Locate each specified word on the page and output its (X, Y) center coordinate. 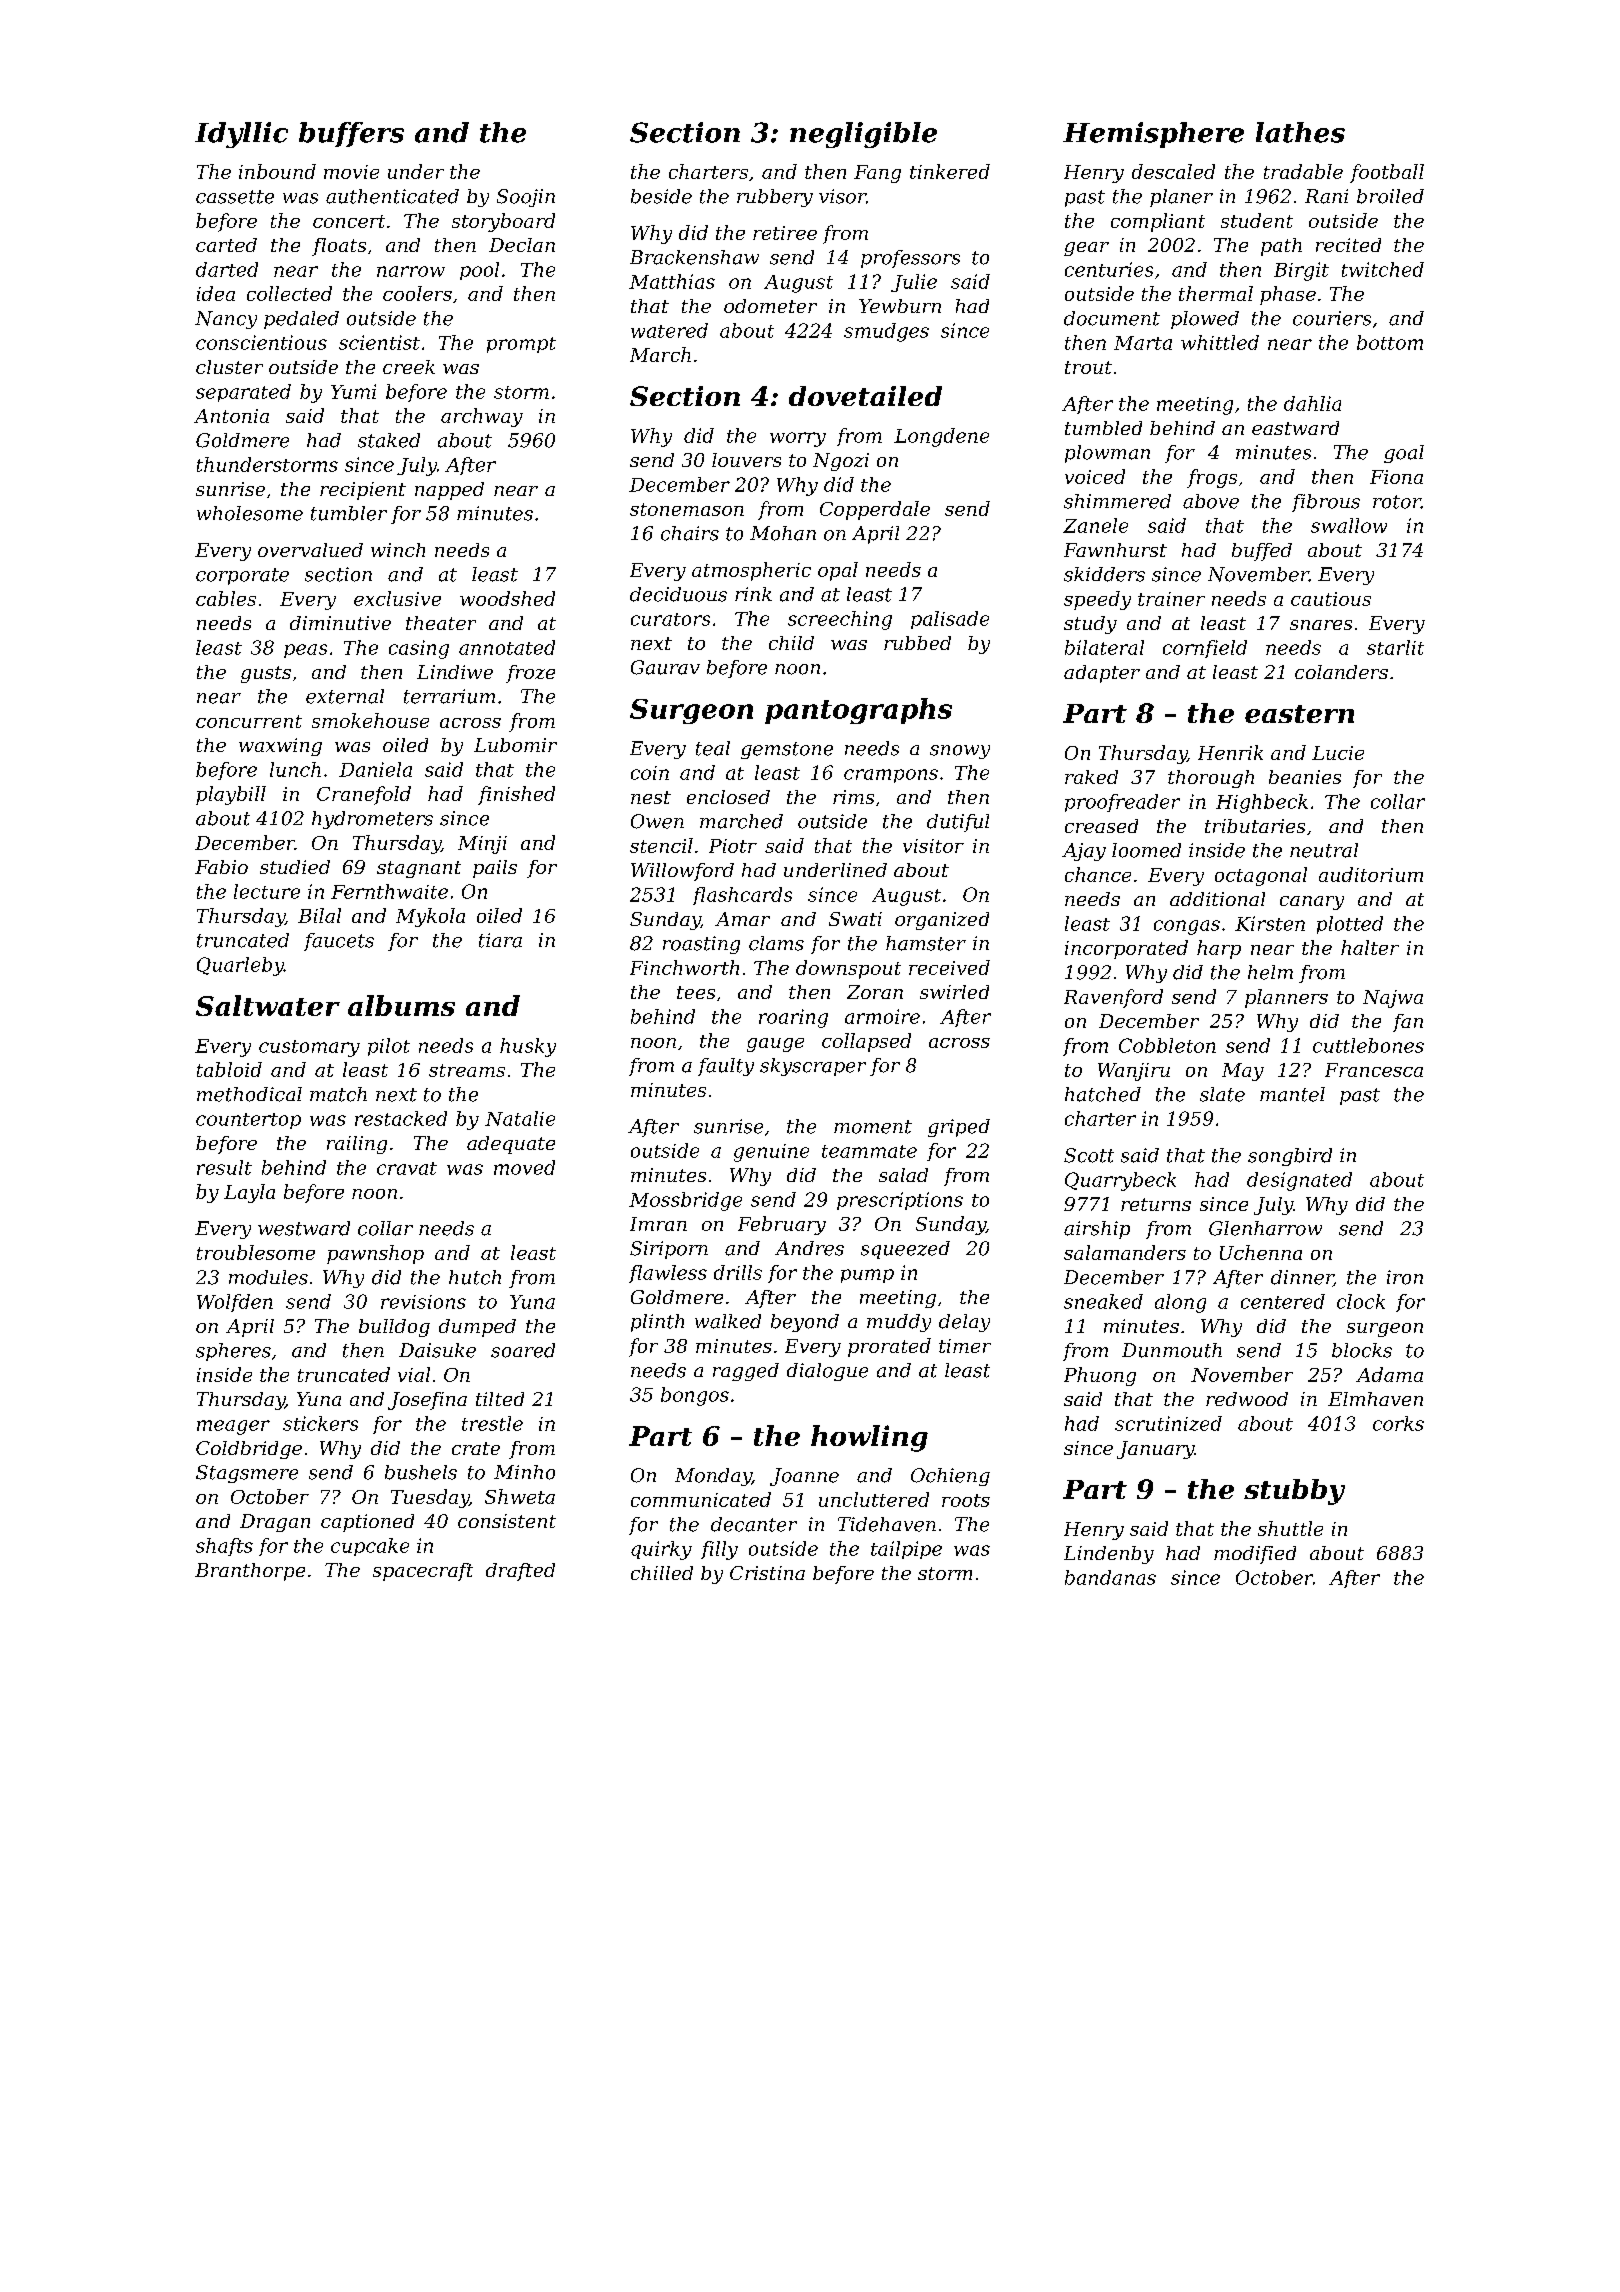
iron (1405, 1277)
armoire (882, 1016)
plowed (1205, 320)
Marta (1143, 343)
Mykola (430, 917)
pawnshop (375, 1254)
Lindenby (1109, 1555)
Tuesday (430, 1498)
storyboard (503, 222)
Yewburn (900, 306)
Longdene (941, 437)
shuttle (1290, 1528)
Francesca (1374, 1070)
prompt (521, 345)
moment (873, 1127)
